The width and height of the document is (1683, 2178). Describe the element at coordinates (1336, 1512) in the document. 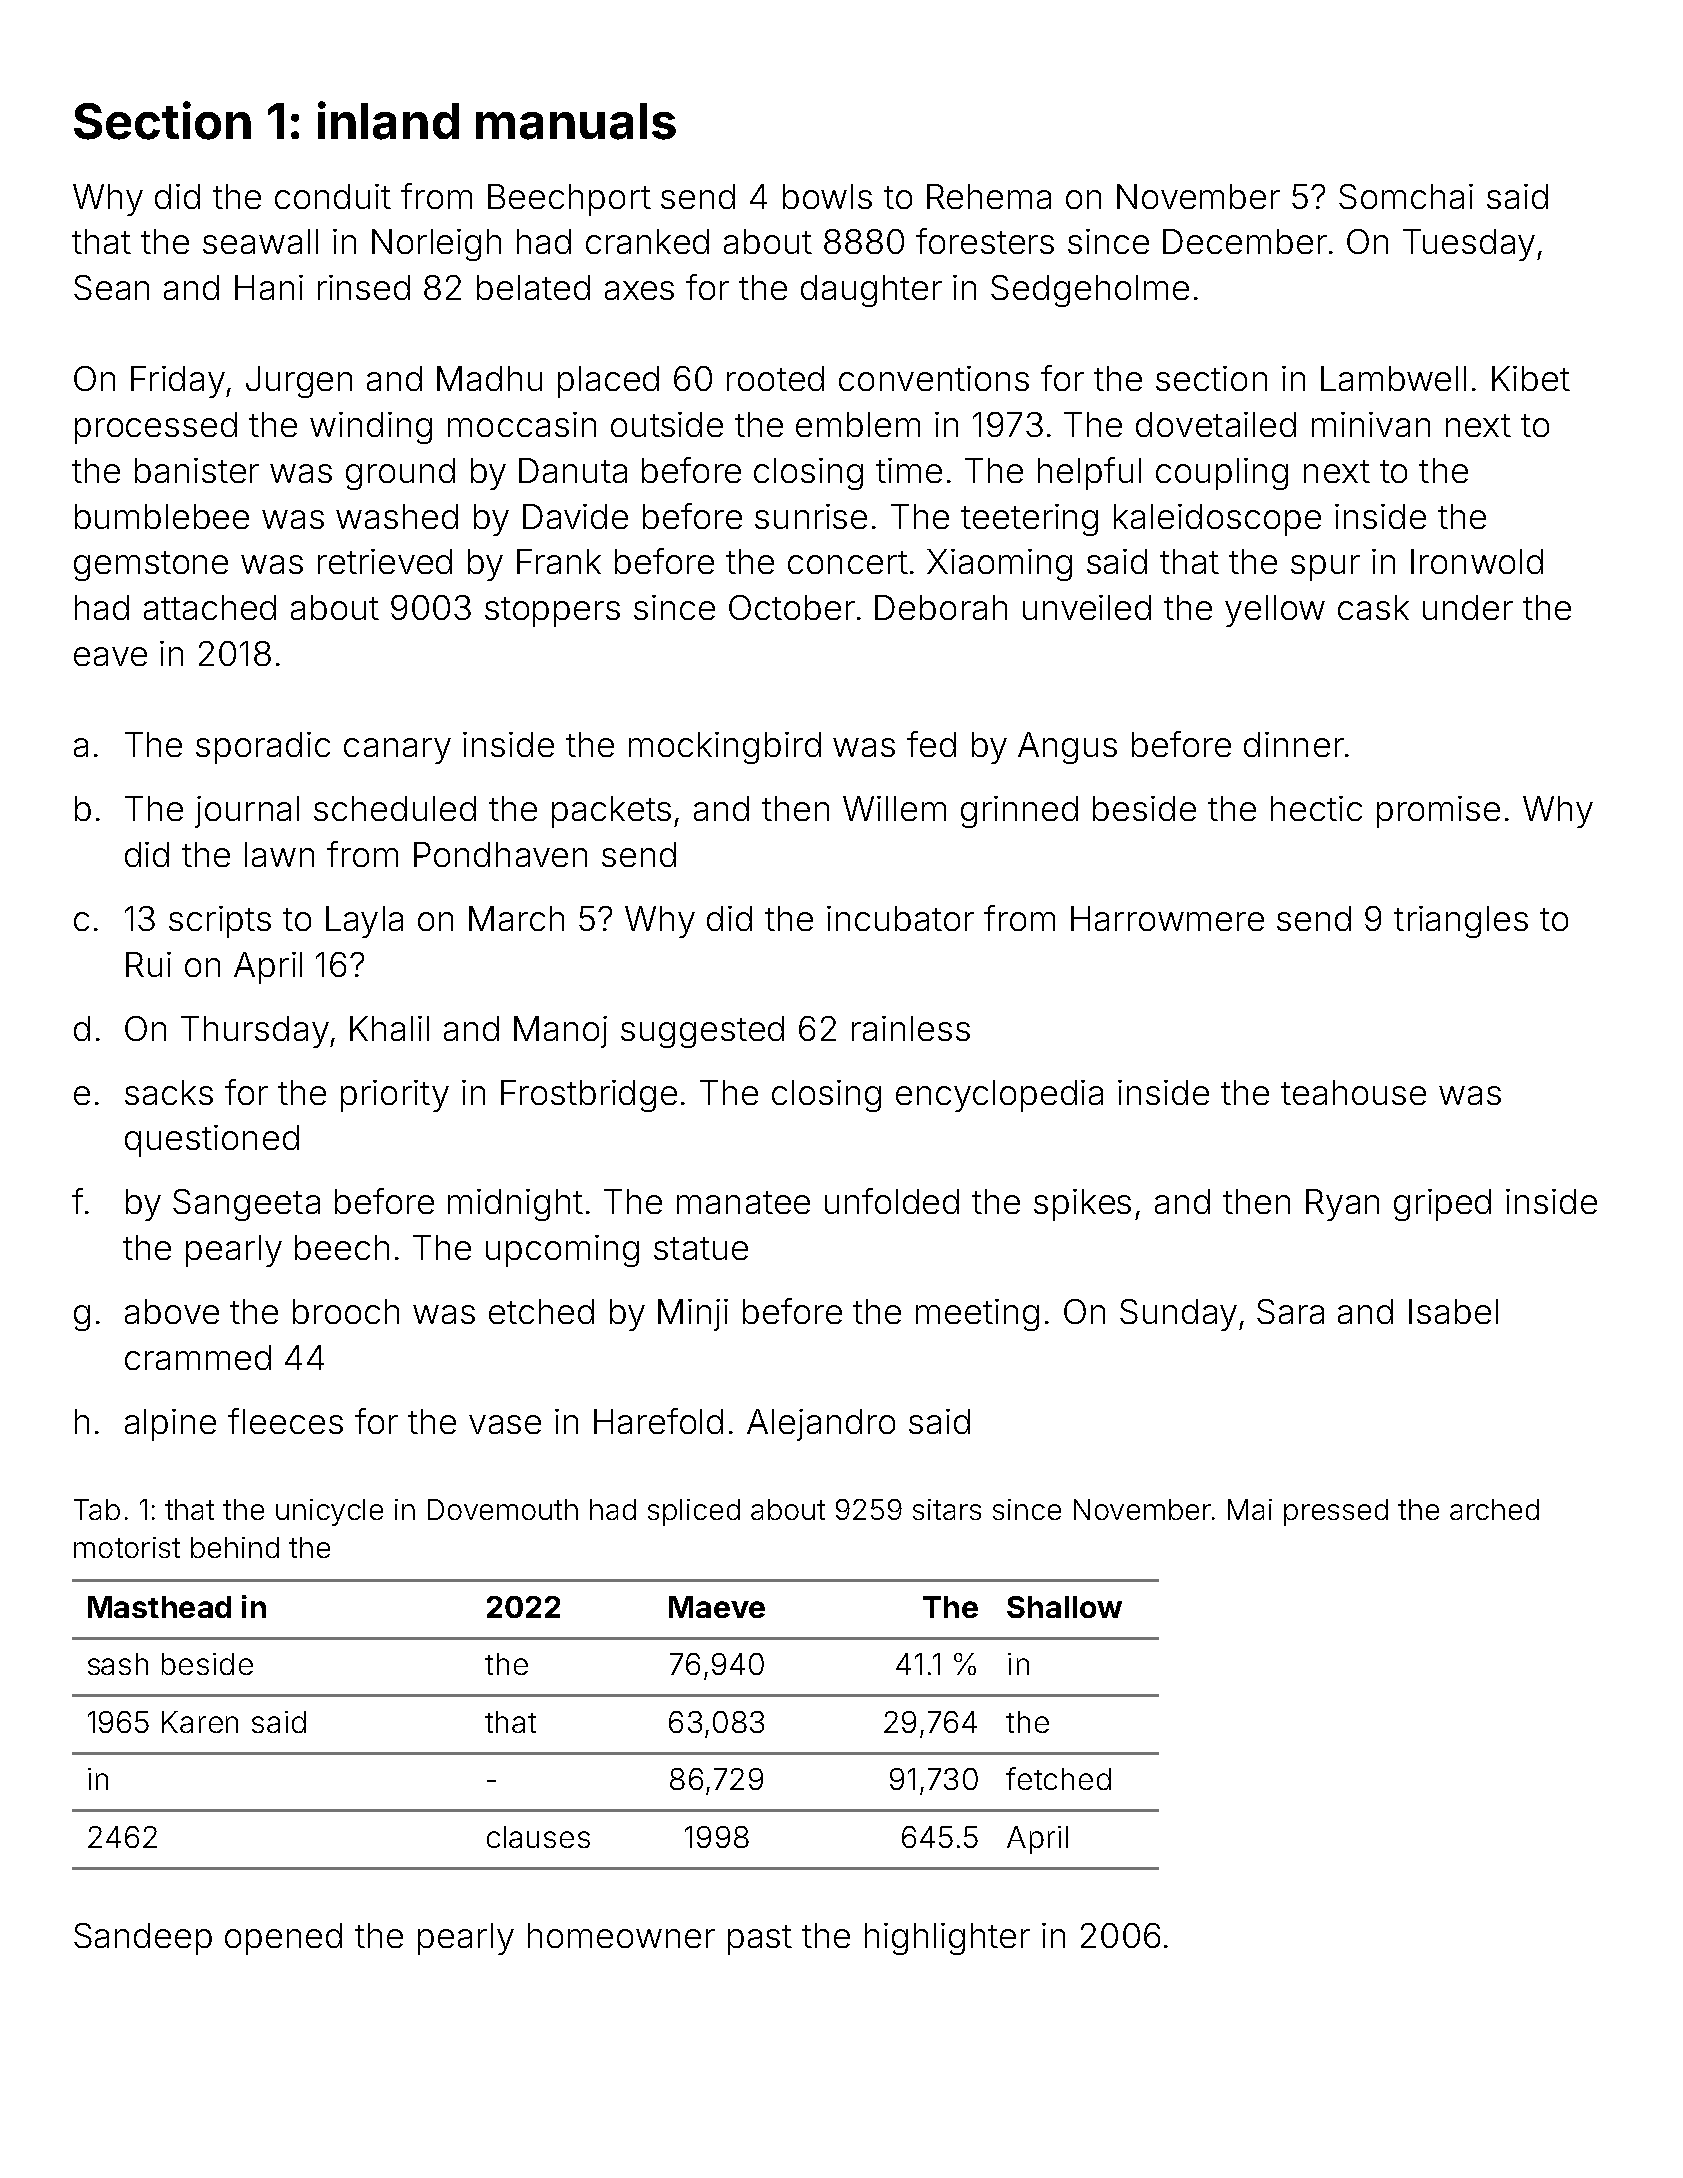

I see `pressed` at that location.
